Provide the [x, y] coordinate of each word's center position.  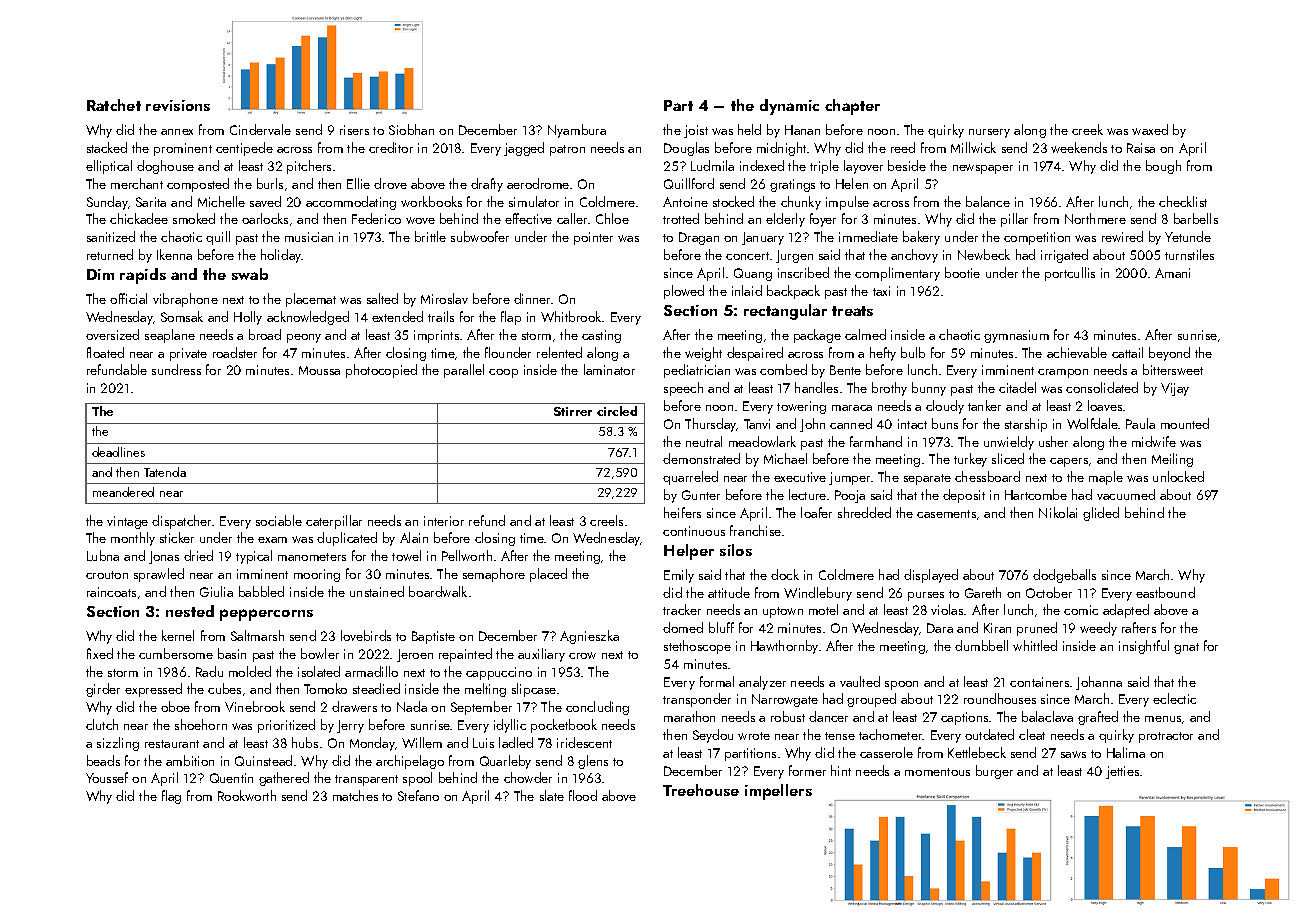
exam [272, 540]
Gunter [701, 495]
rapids [143, 276]
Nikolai [1058, 512]
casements [946, 514]
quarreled [690, 478]
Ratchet [114, 105]
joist [696, 131]
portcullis [1070, 274]
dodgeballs [1064, 576]
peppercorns [266, 615]
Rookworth [247, 795]
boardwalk [438, 591]
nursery [989, 133]
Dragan [699, 238]
